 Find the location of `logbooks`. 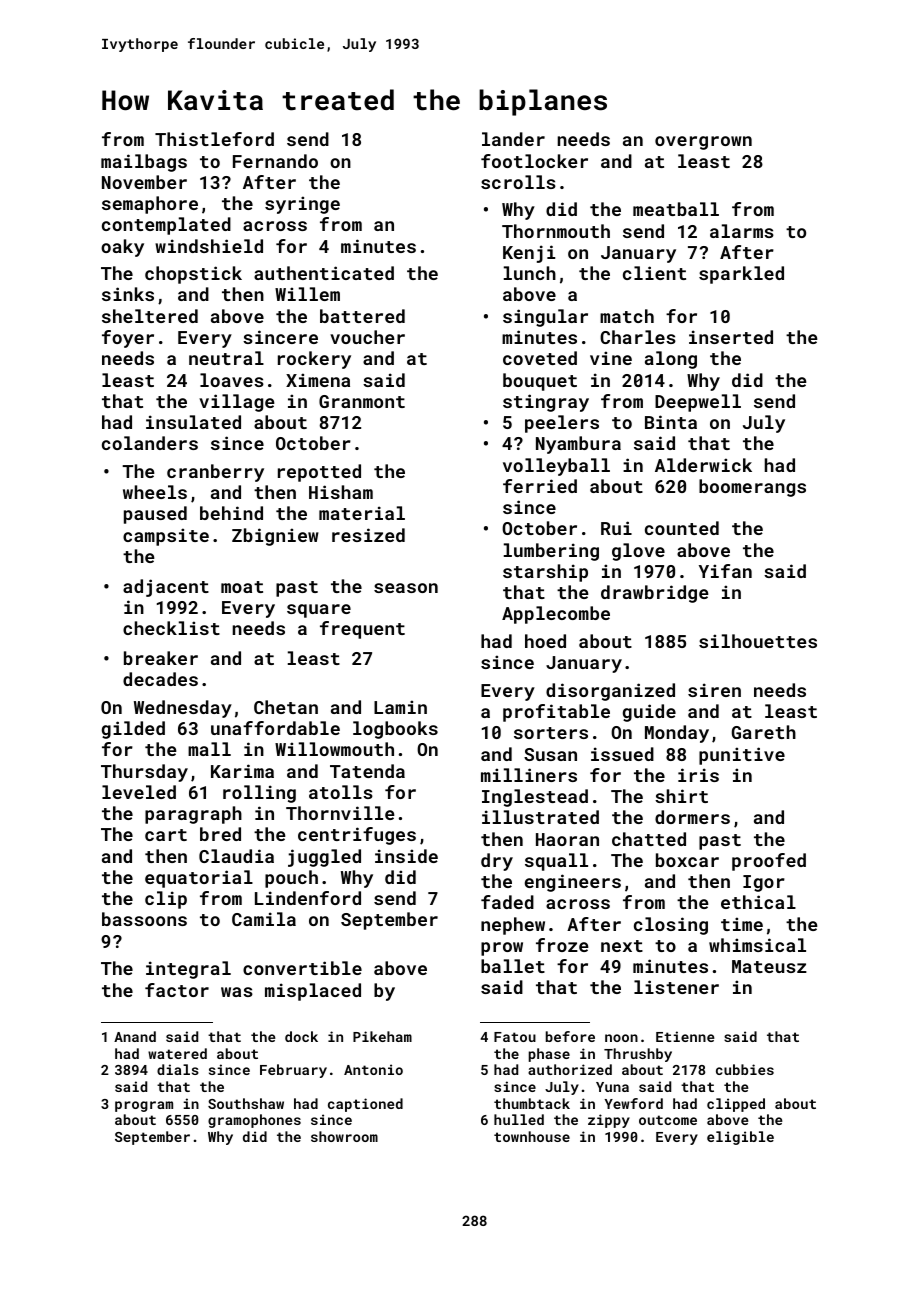

logbooks is located at coordinates (395, 730).
